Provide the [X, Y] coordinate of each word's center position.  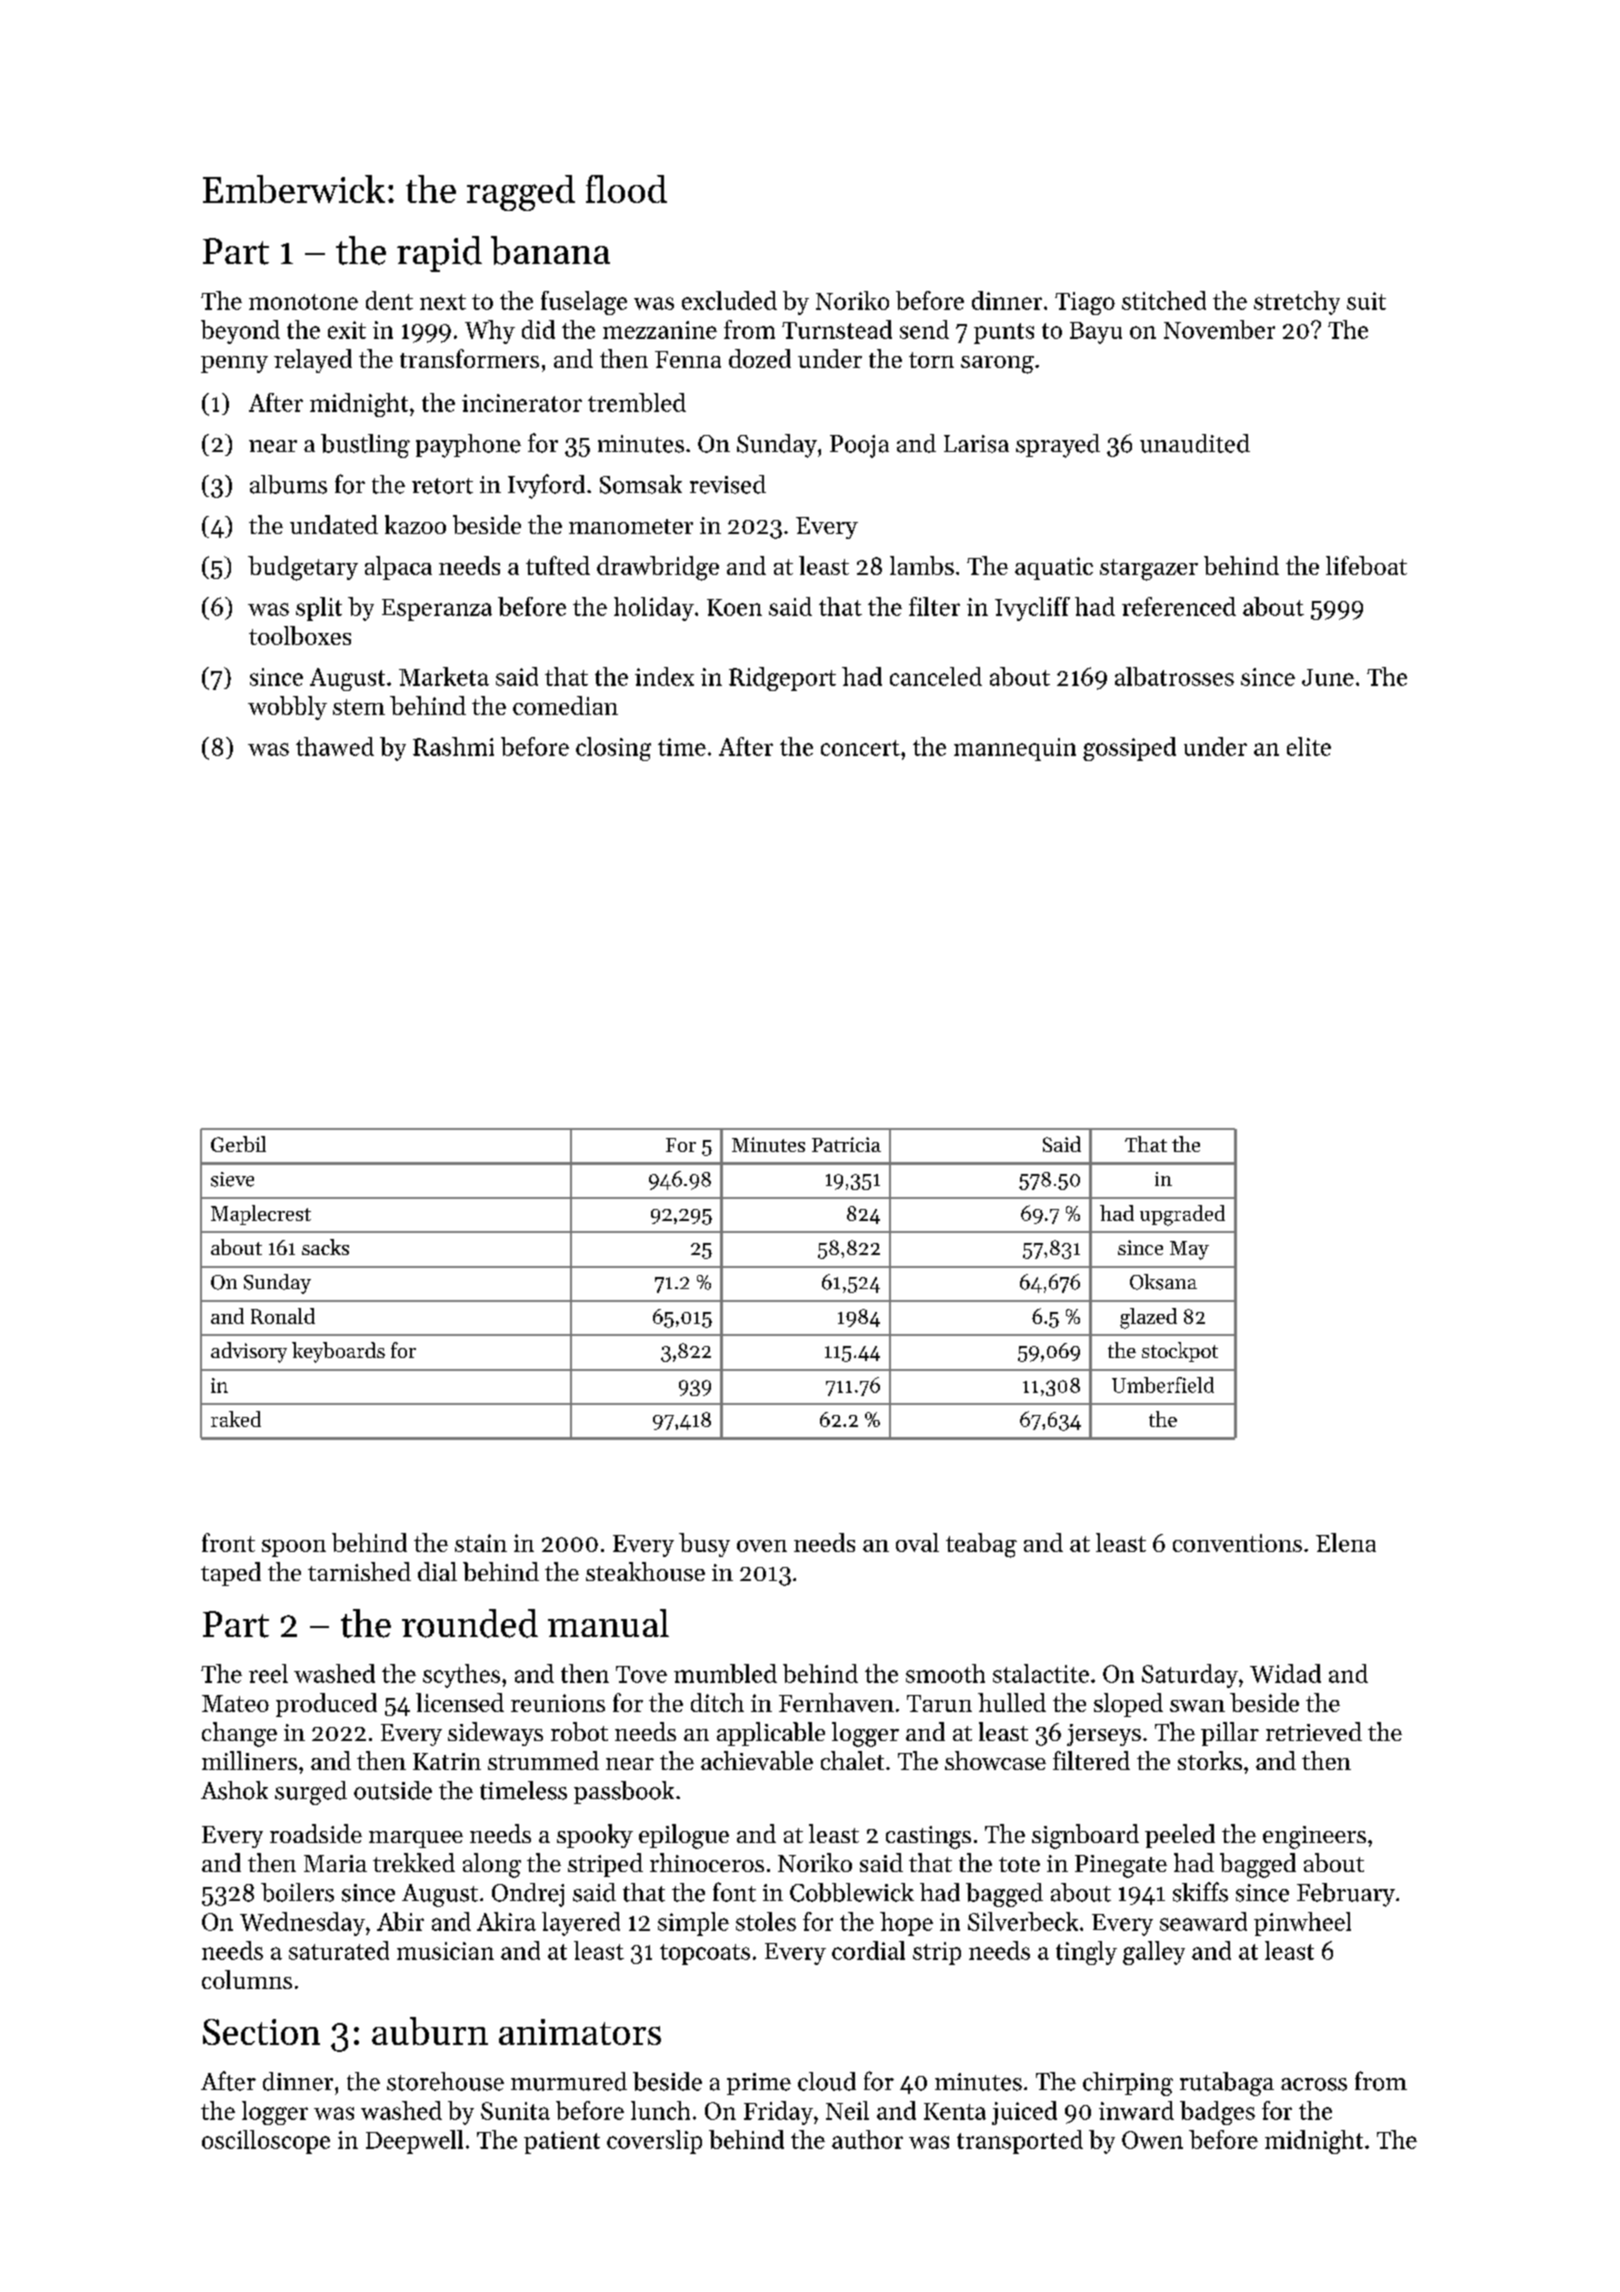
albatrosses [1174, 676]
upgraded [1182, 1215]
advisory [249, 1352]
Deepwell [414, 2142]
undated [334, 524]
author [867, 2139]
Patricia [846, 1144]
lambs [922, 565]
